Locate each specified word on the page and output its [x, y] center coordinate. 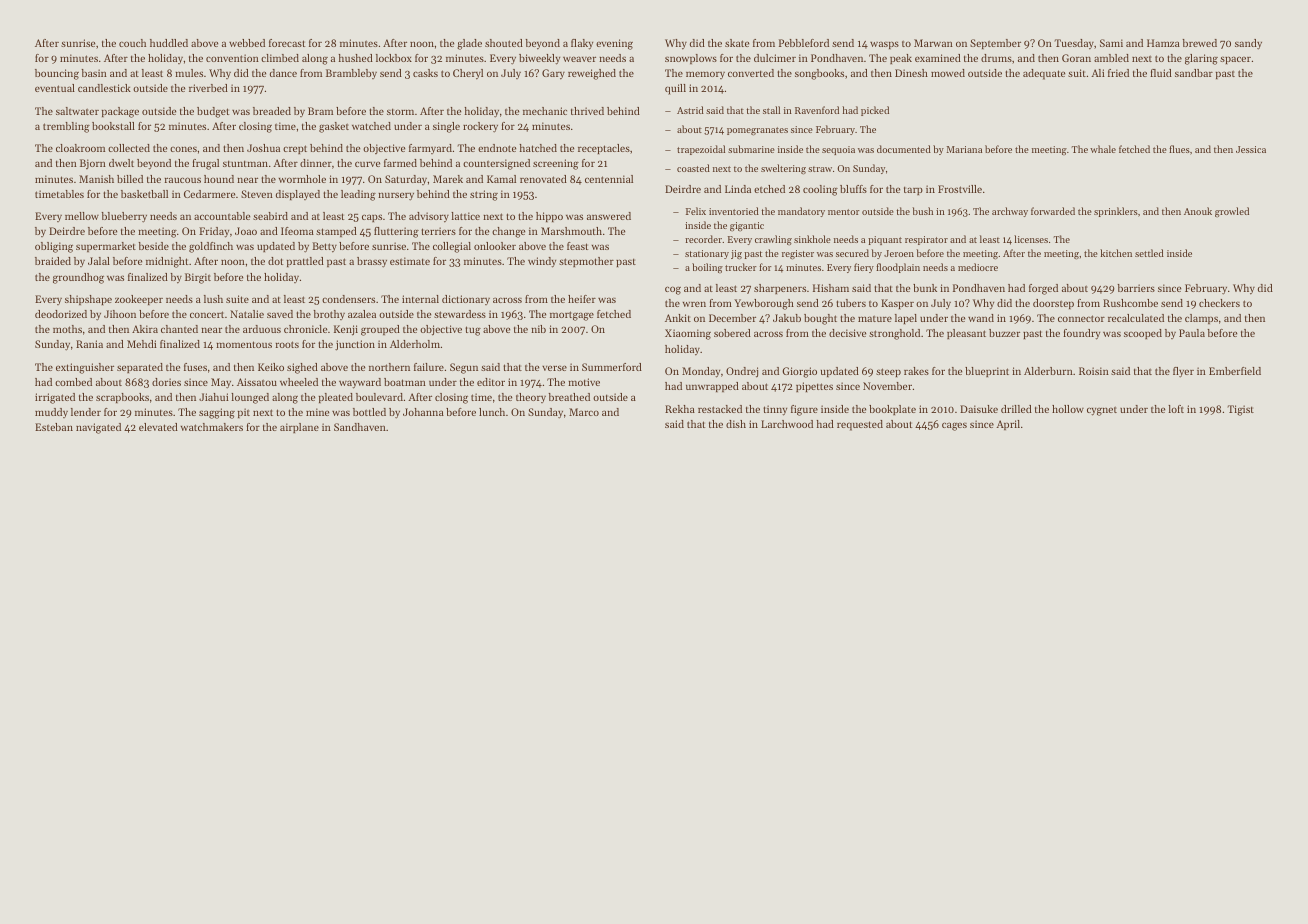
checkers [1219, 303]
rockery [480, 127]
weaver [579, 59]
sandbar [1194, 73]
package [120, 112]
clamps [1201, 319]
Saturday [406, 180]
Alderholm [415, 344]
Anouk [1198, 211]
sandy [1248, 44]
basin [94, 73]
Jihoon [120, 314]
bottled [369, 412]
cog [673, 290]
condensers [348, 299]
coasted [693, 168]
